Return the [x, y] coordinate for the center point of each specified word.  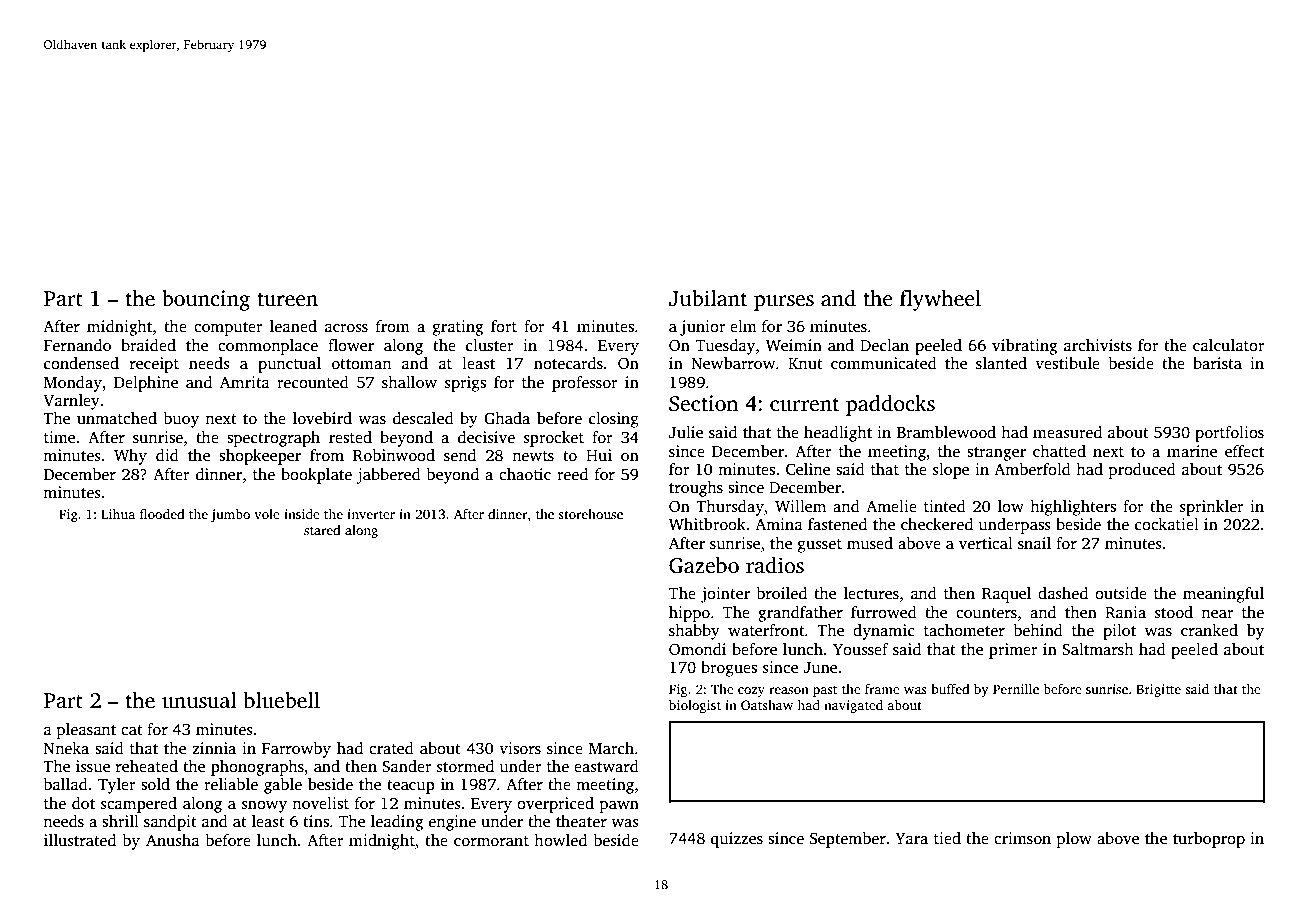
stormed [465, 766]
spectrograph [273, 439]
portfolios [1229, 434]
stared [322, 530]
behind [1038, 630]
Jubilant [708, 298]
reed [572, 474]
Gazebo [704, 565]
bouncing [206, 300]
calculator [1229, 345]
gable [283, 786]
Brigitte [1158, 690]
